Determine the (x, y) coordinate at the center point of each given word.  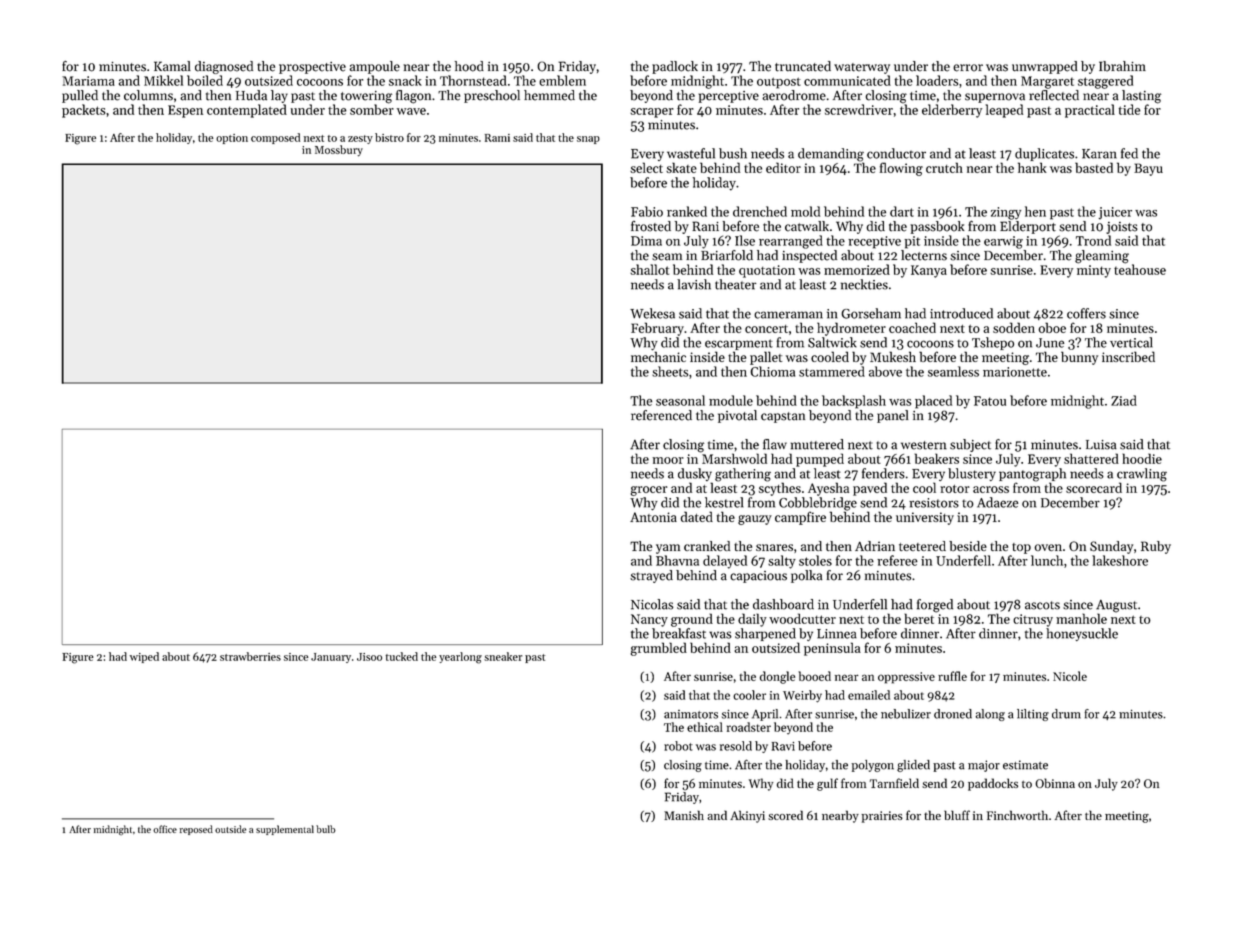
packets (84, 111)
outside (230, 829)
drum (1066, 714)
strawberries (250, 656)
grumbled (659, 649)
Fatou (990, 401)
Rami (497, 138)
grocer (649, 491)
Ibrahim (1122, 66)
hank (1032, 167)
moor (668, 460)
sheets (670, 371)
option (232, 139)
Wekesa (652, 313)
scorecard (1094, 487)
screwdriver (859, 109)
